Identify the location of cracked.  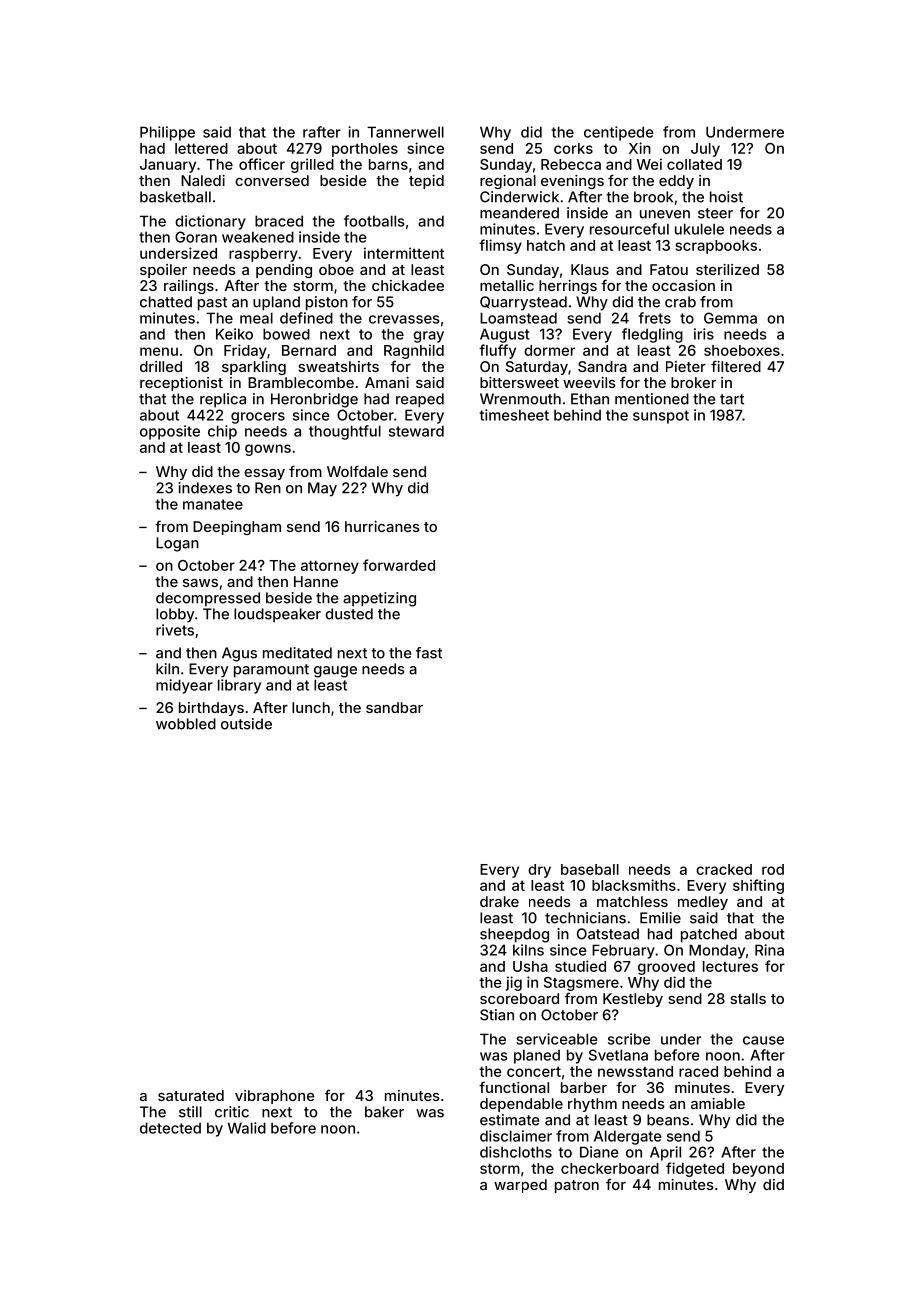
(724, 869).
